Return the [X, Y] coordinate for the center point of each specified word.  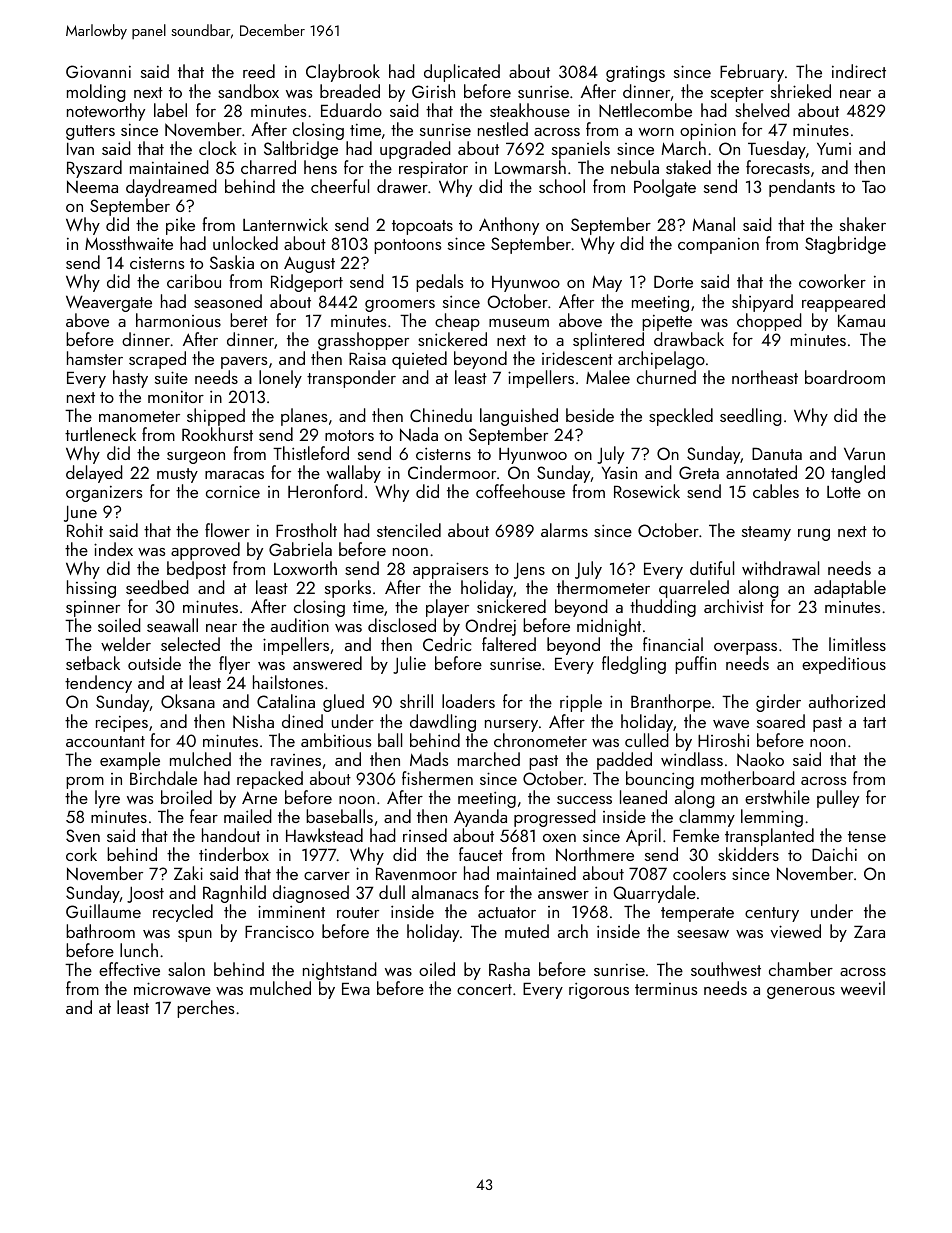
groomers [400, 306]
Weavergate [109, 303]
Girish [433, 91]
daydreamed [171, 188]
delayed [94, 474]
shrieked [801, 91]
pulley [838, 799]
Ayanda [480, 818]
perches [205, 1009]
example [130, 761]
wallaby [354, 474]
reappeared [843, 303]
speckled [681, 417]
